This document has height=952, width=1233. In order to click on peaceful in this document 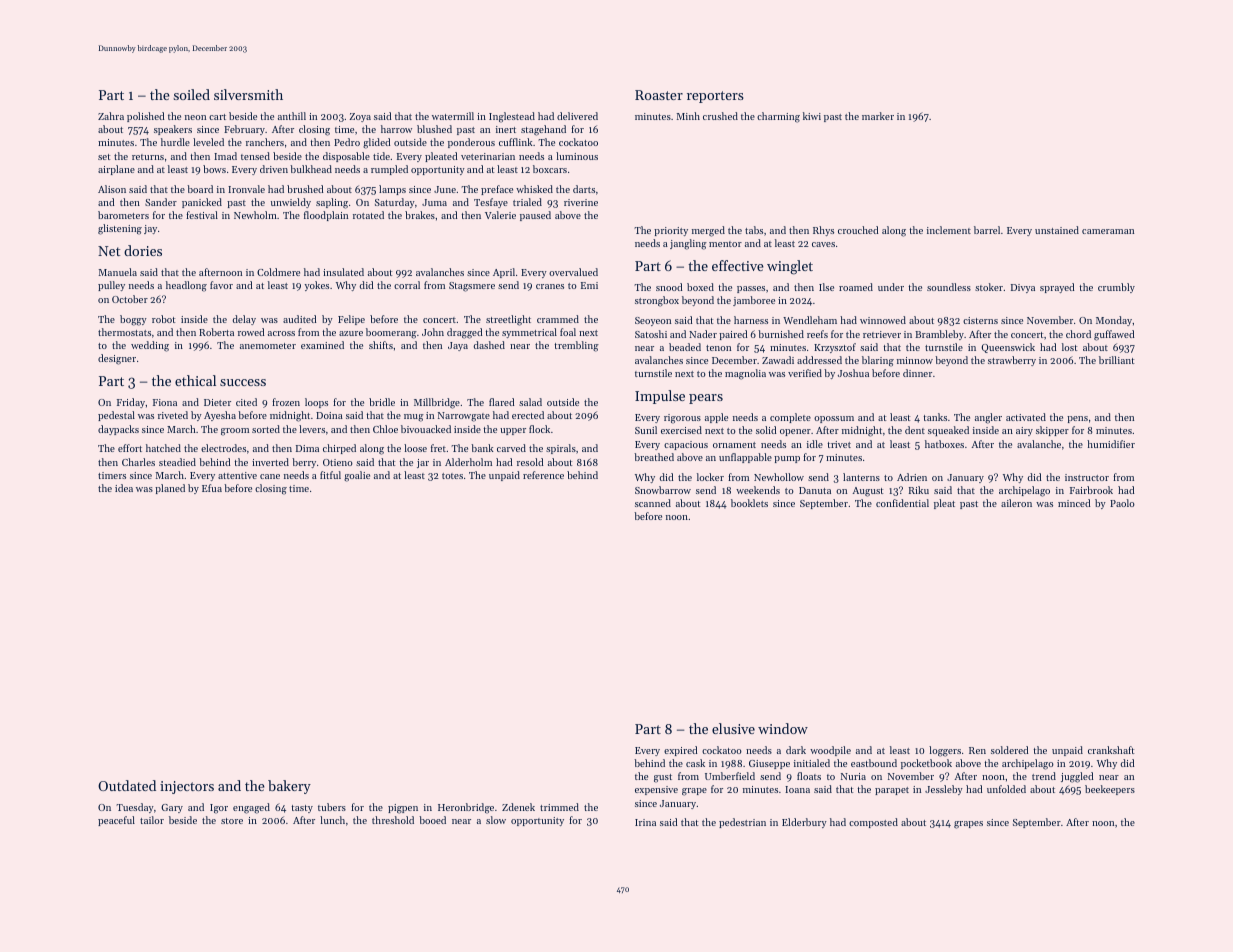, I will do `click(116, 821)`.
